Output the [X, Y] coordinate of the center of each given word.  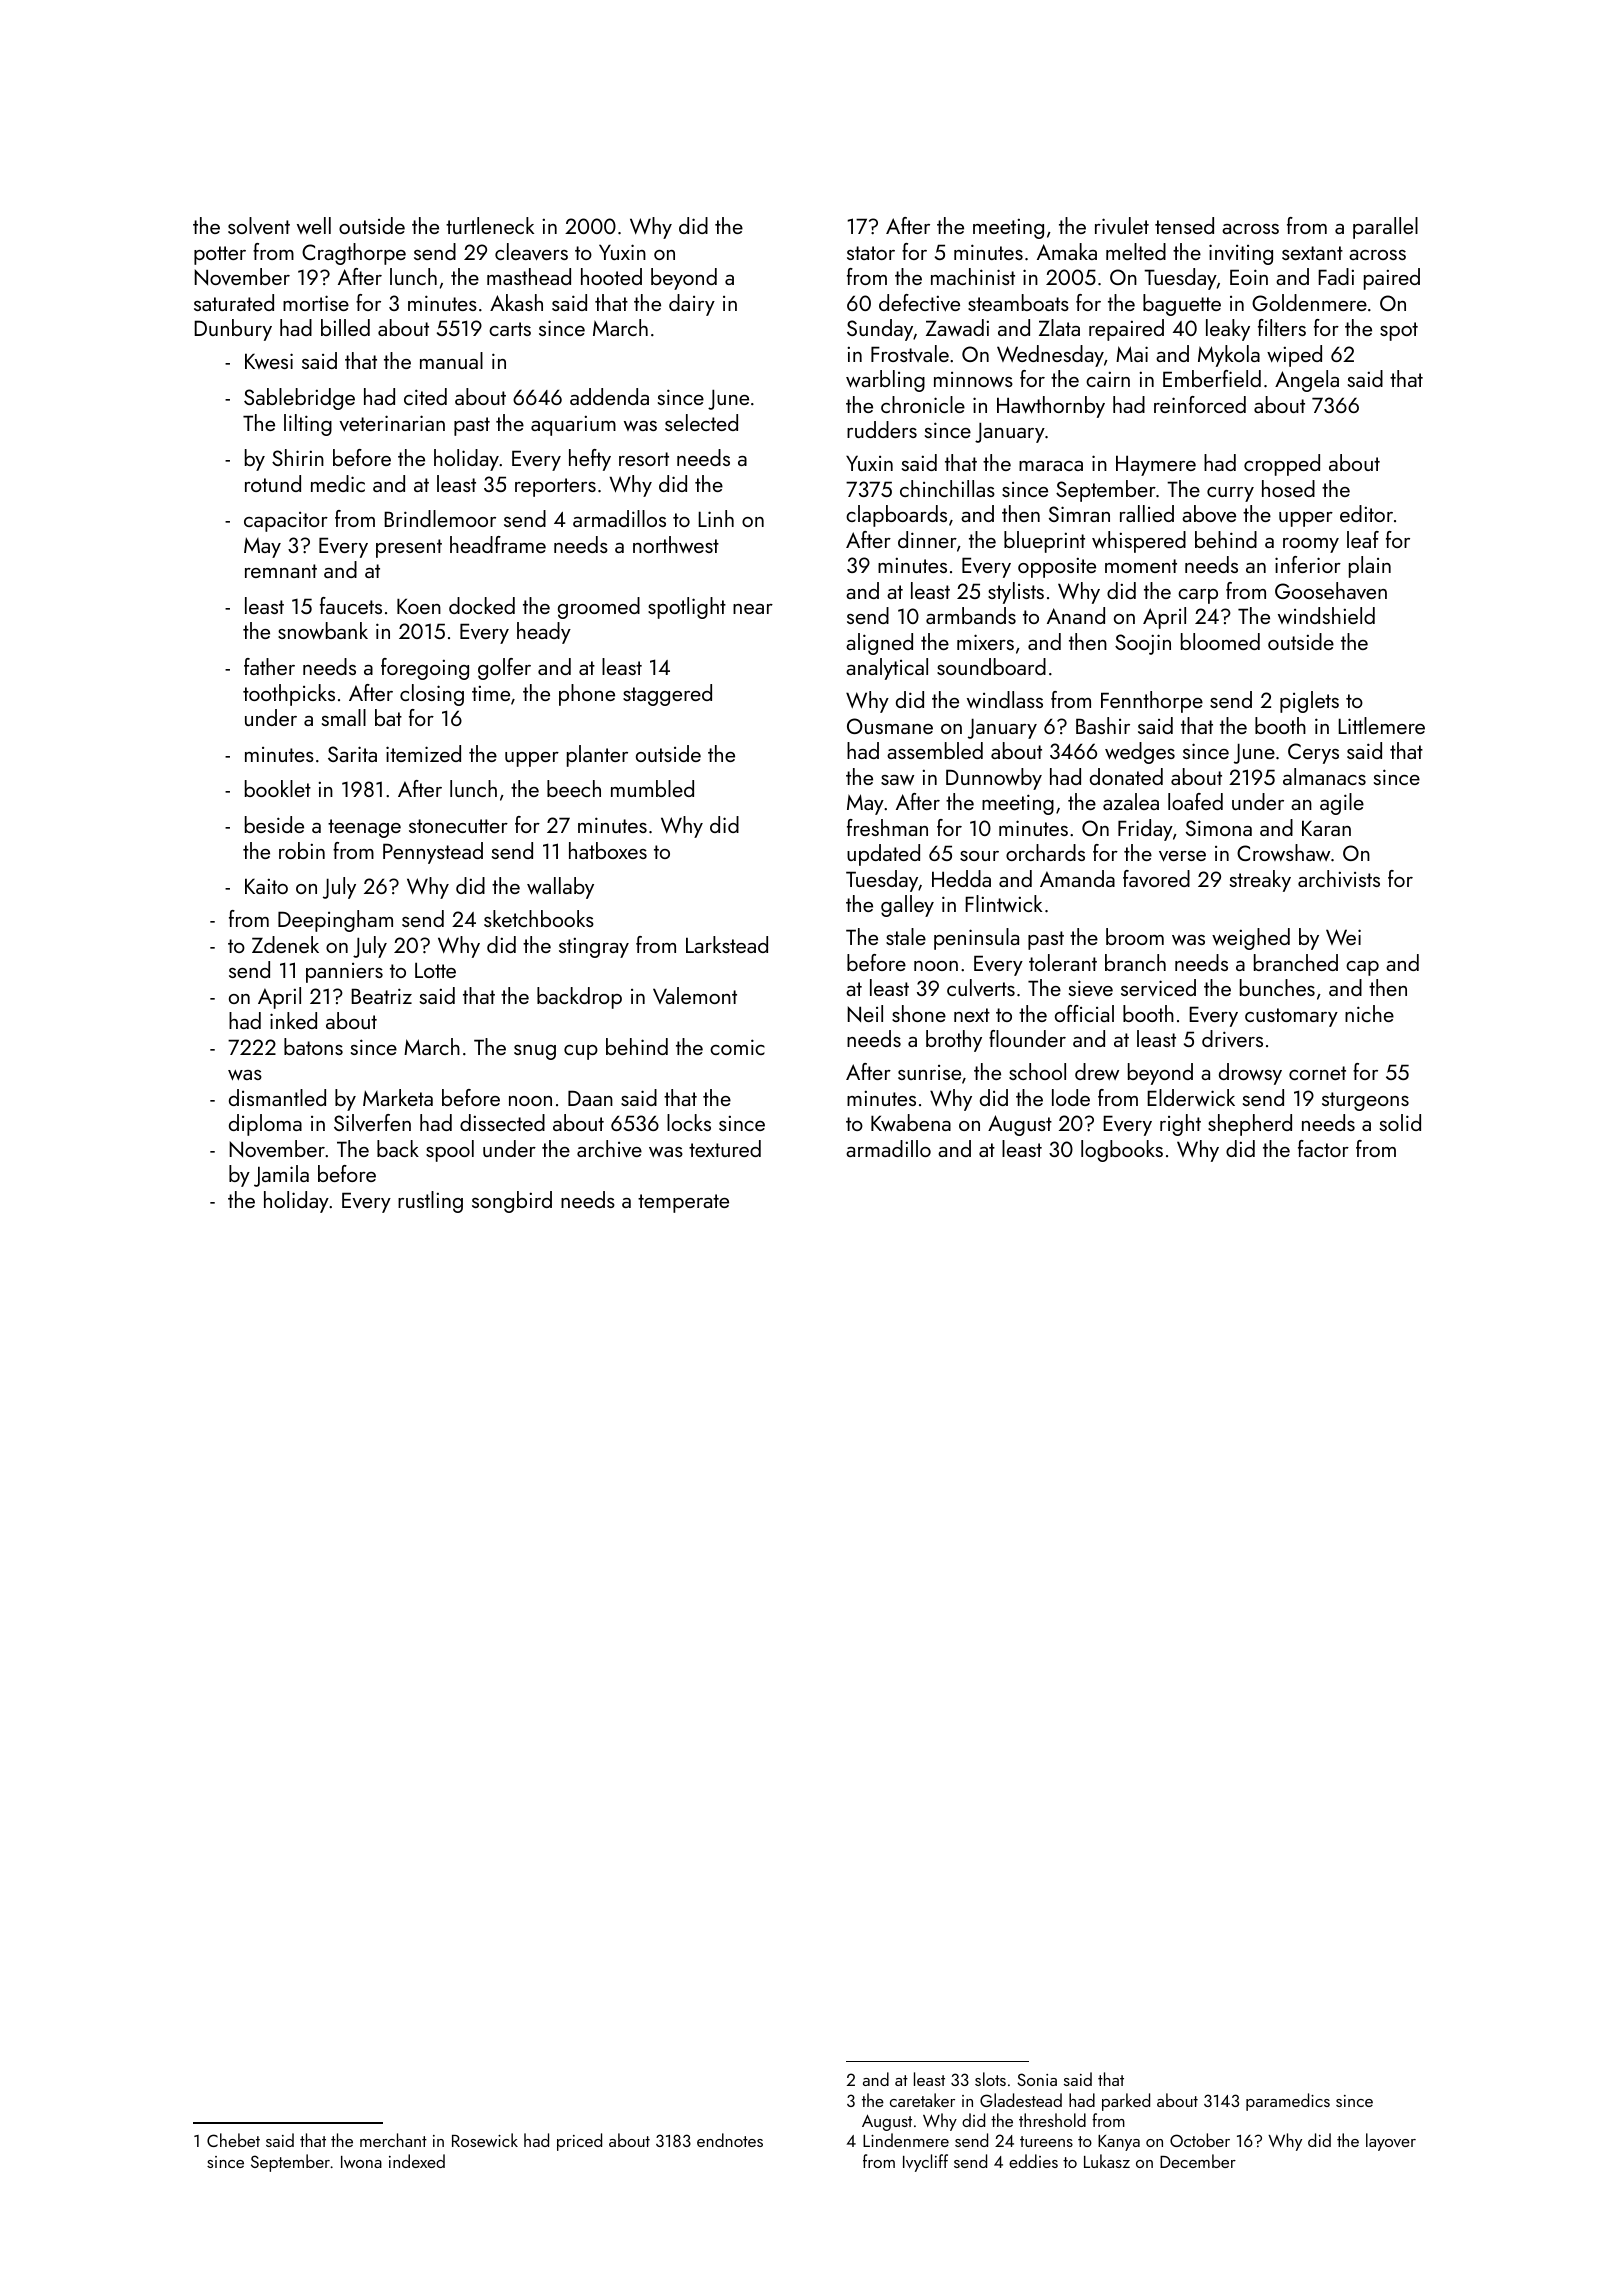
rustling [430, 1202]
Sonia [1037, 2079]
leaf [1363, 539]
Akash [516, 302]
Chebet [233, 2140]
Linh [716, 518]
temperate [683, 1203]
